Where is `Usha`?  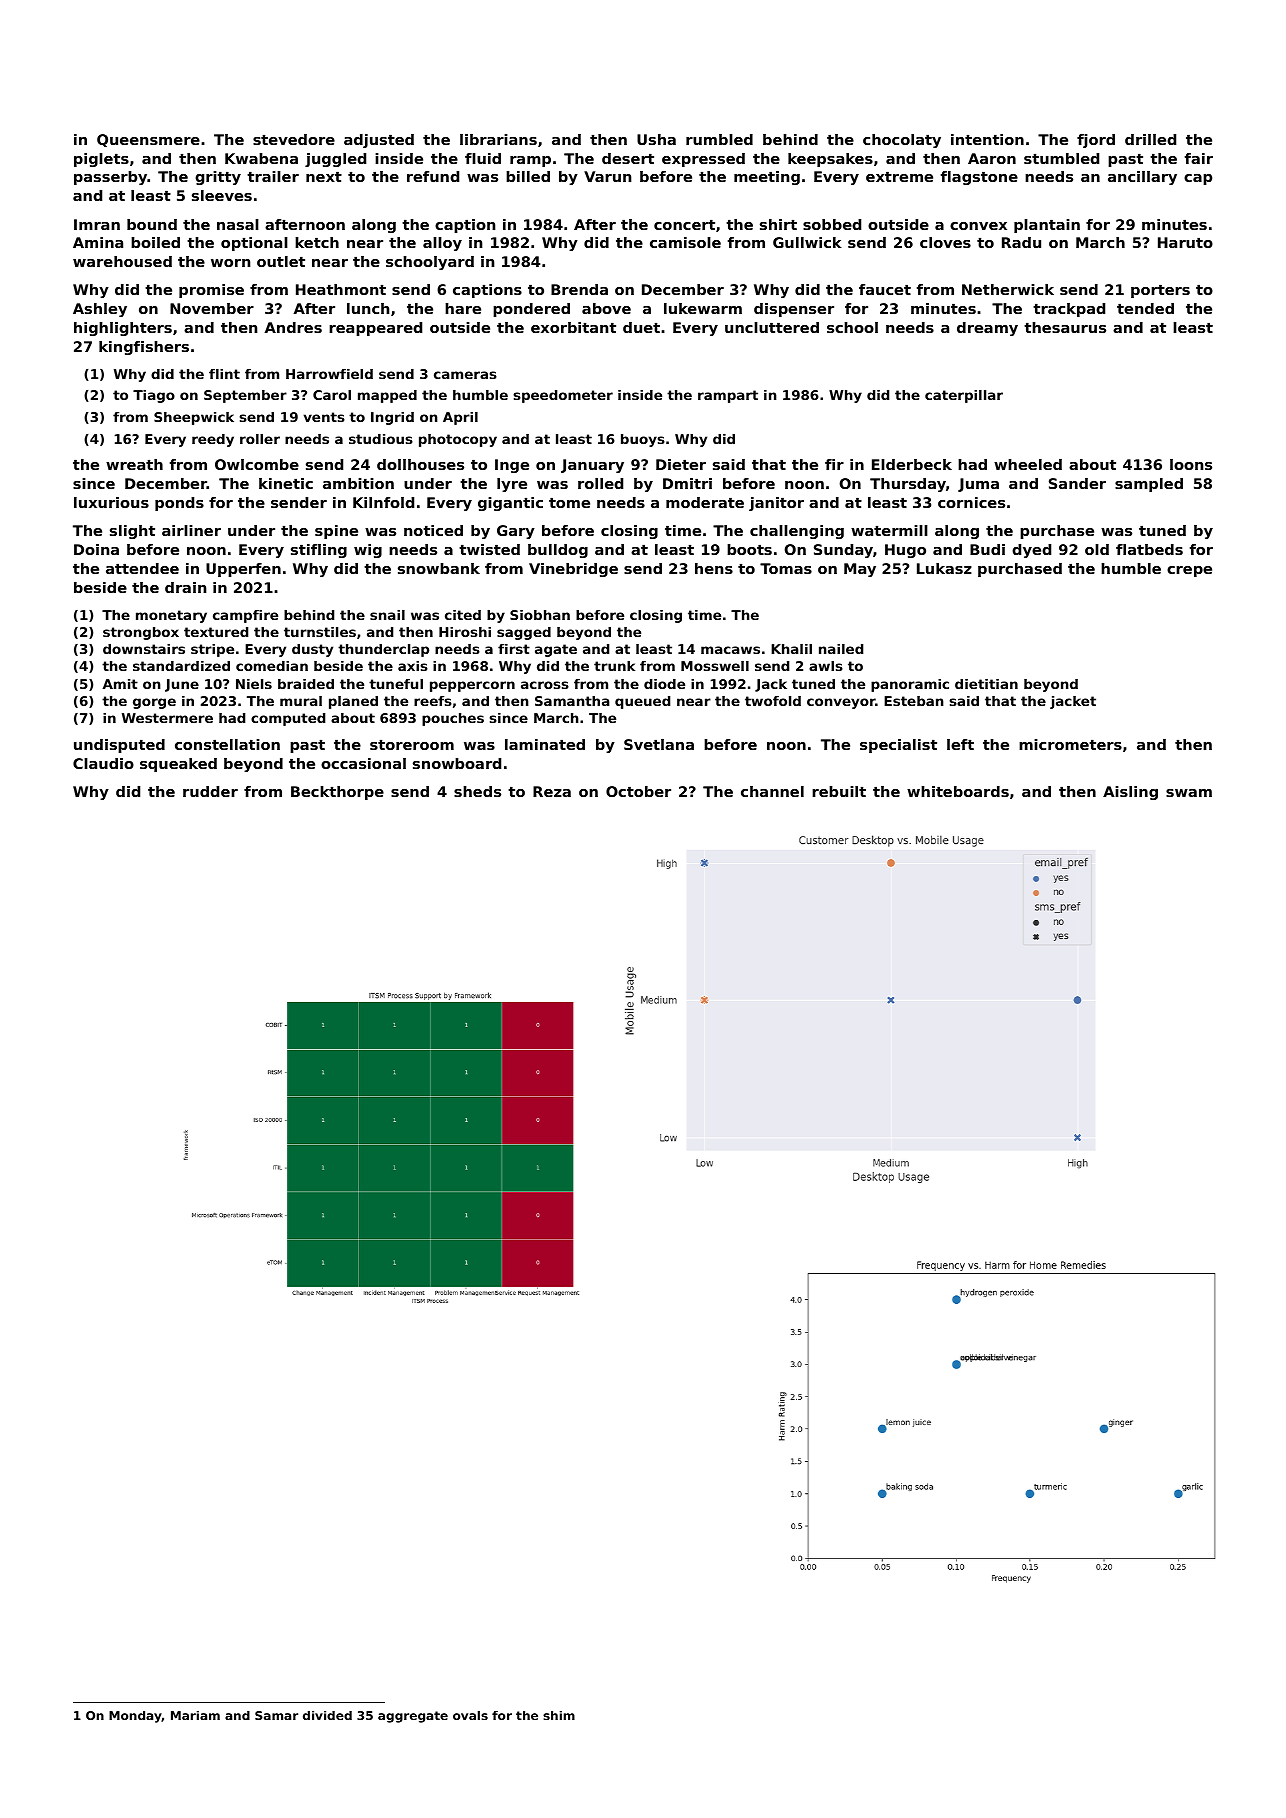 Usha is located at coordinates (656, 139).
